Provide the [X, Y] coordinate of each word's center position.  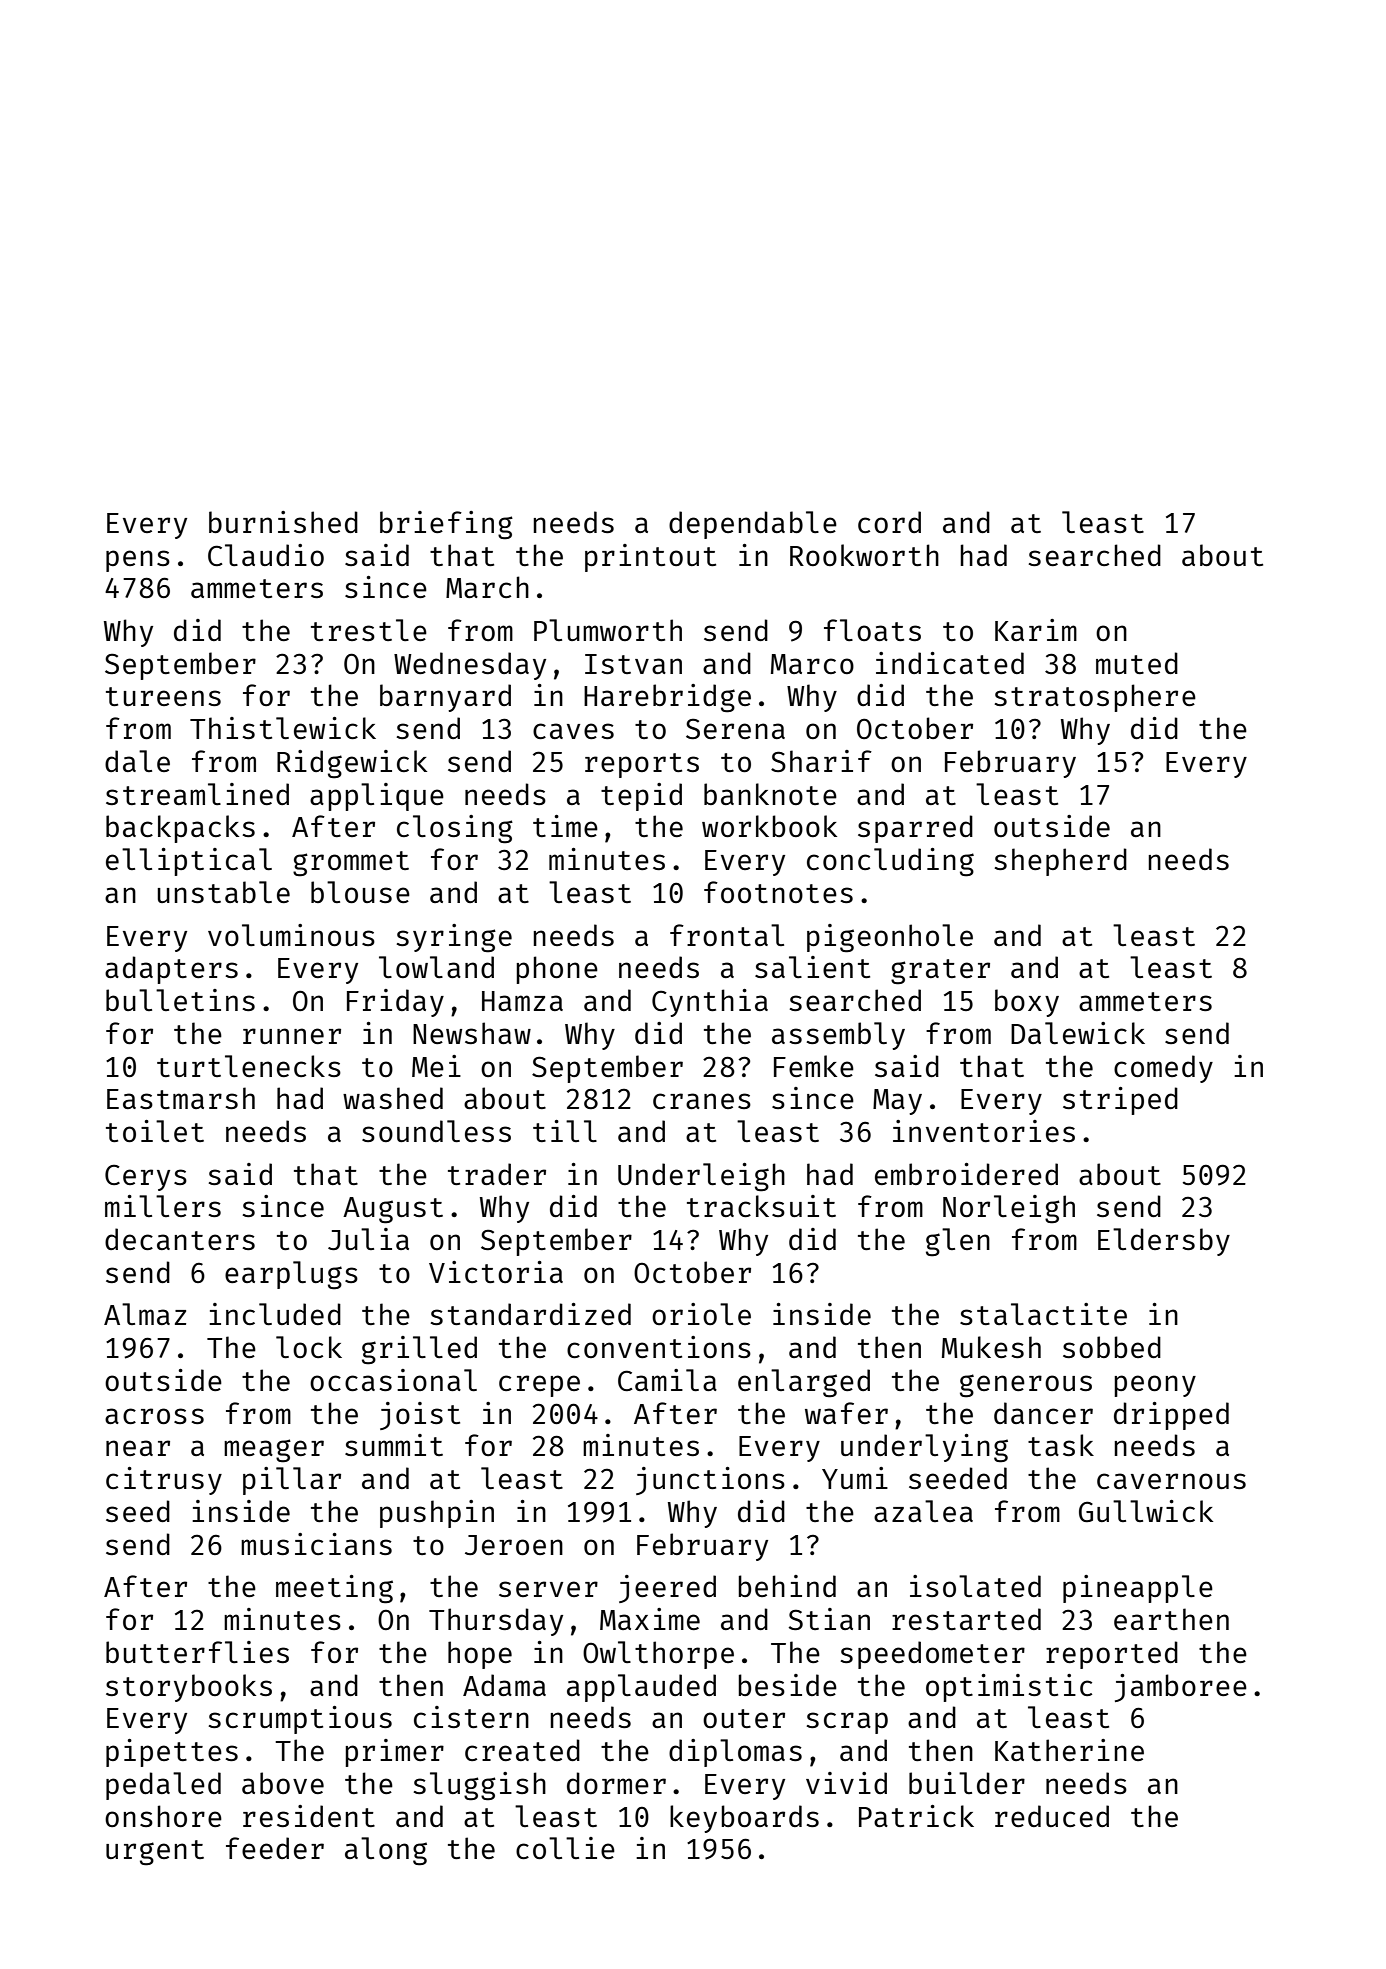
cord [889, 522]
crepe [539, 1386]
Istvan [633, 664]
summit [394, 1445]
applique [377, 797]
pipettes [172, 1753]
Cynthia [710, 1003]
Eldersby [1164, 1242]
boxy [1027, 1003]
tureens [163, 696]
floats [872, 630]
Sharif [821, 761]
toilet [155, 1131]
